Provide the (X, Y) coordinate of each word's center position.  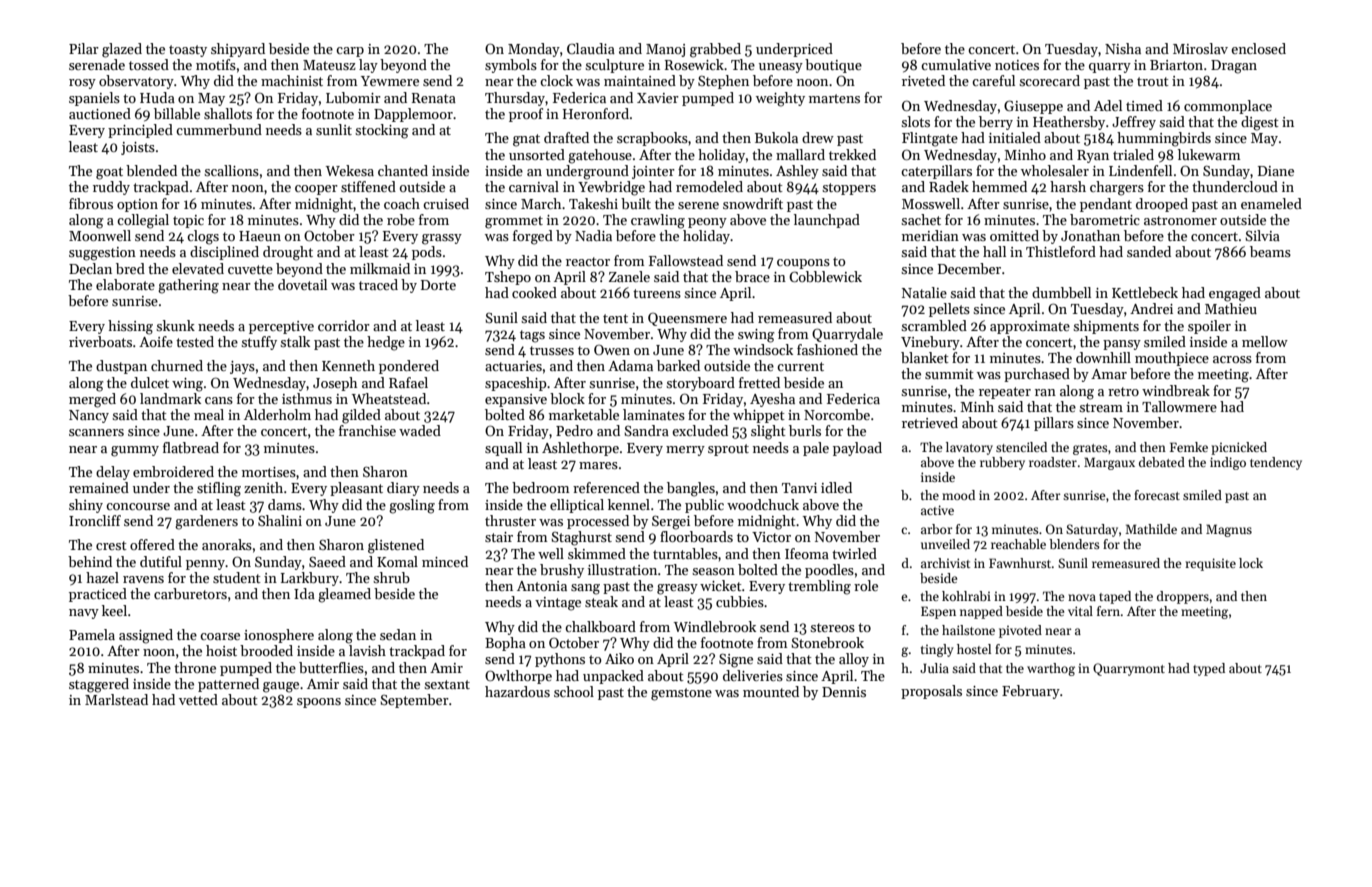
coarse (220, 636)
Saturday (1092, 530)
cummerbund (219, 129)
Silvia (1262, 235)
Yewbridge (611, 188)
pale (816, 449)
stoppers (849, 189)
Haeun (260, 236)
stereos (832, 627)
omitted (1014, 235)
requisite (1211, 564)
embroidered (173, 471)
